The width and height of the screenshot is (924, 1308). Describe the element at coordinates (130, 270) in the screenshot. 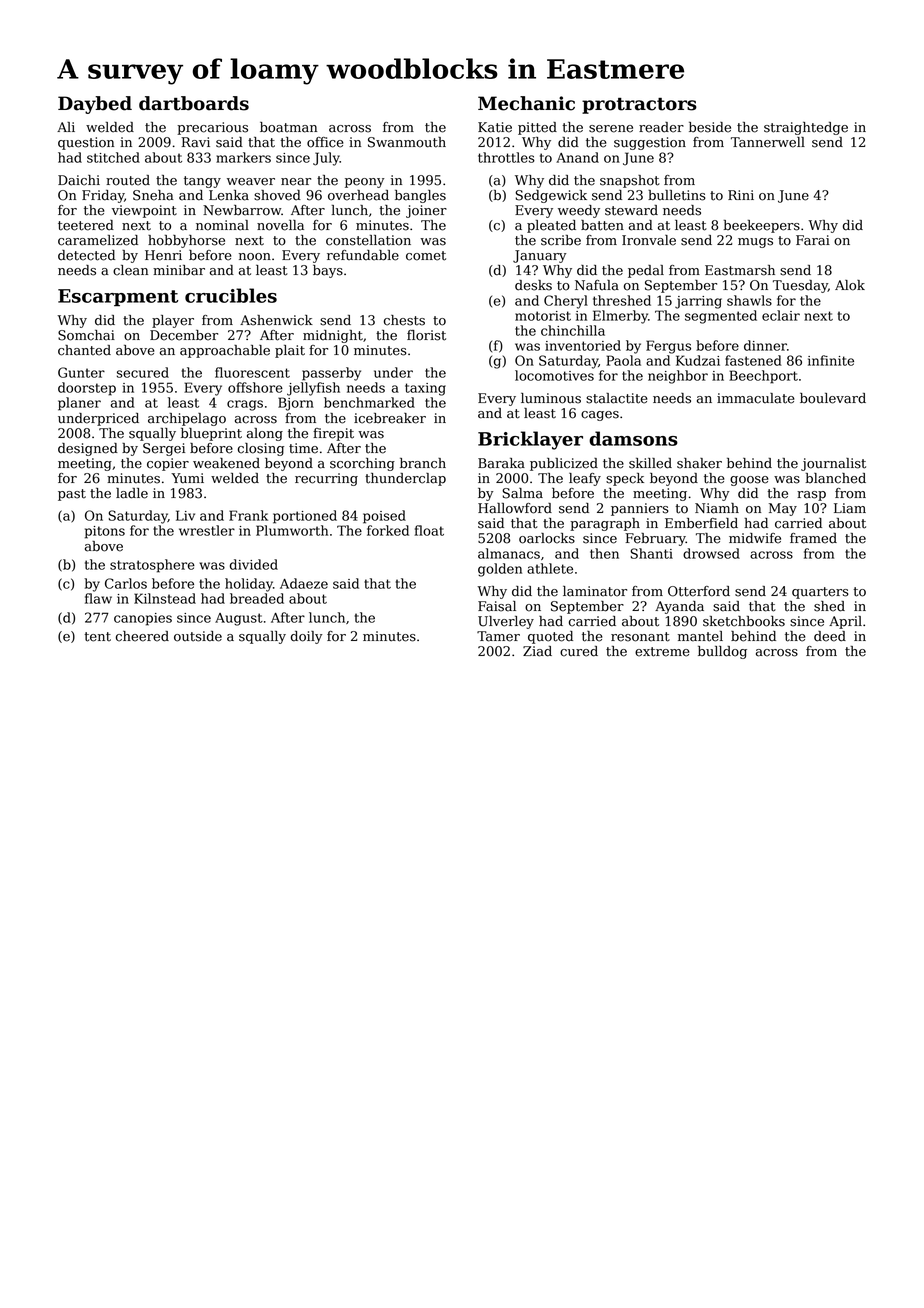

I see `clean` at that location.
